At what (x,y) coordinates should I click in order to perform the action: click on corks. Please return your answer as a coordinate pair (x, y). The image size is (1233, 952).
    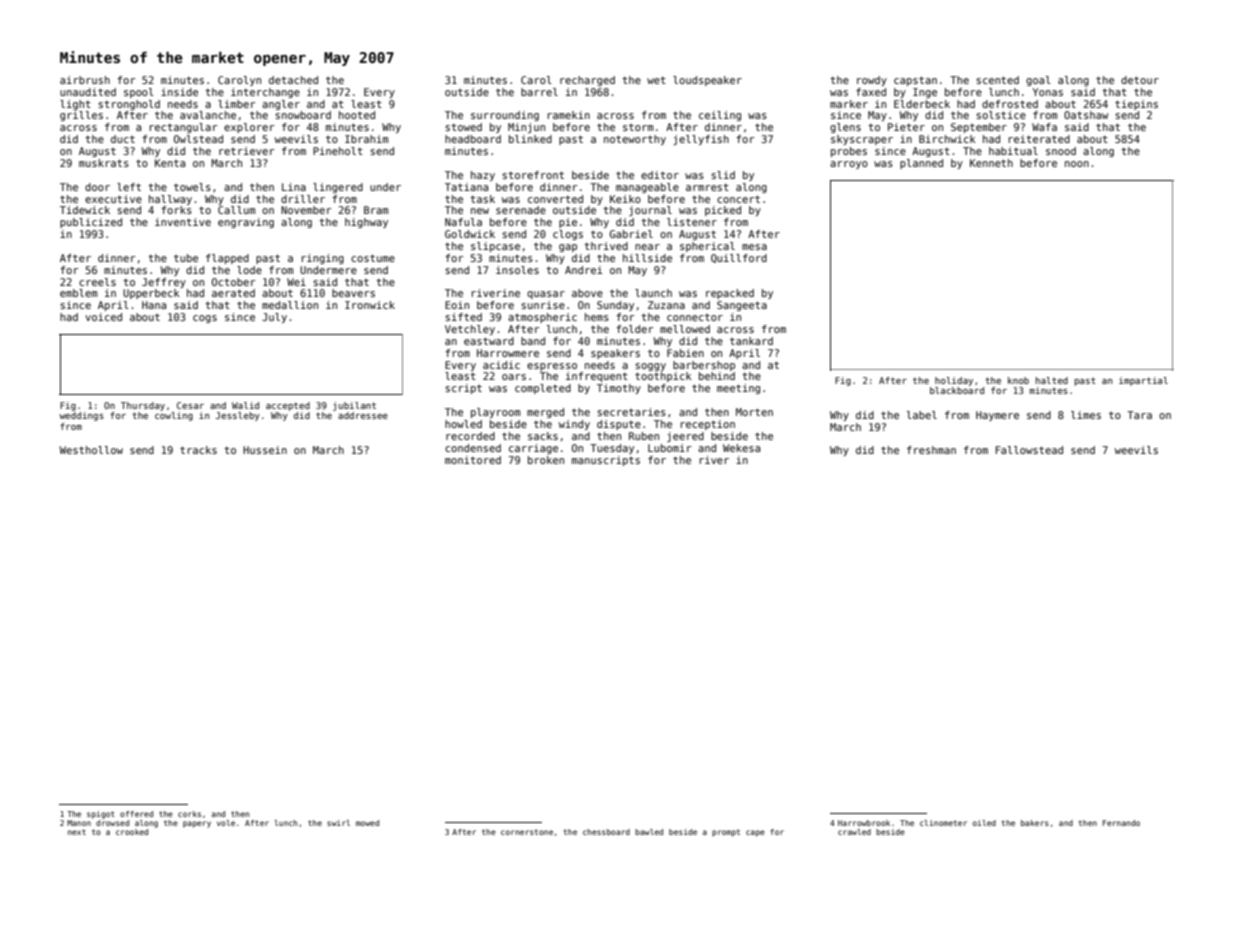
    Looking at the image, I should click on (189, 814).
